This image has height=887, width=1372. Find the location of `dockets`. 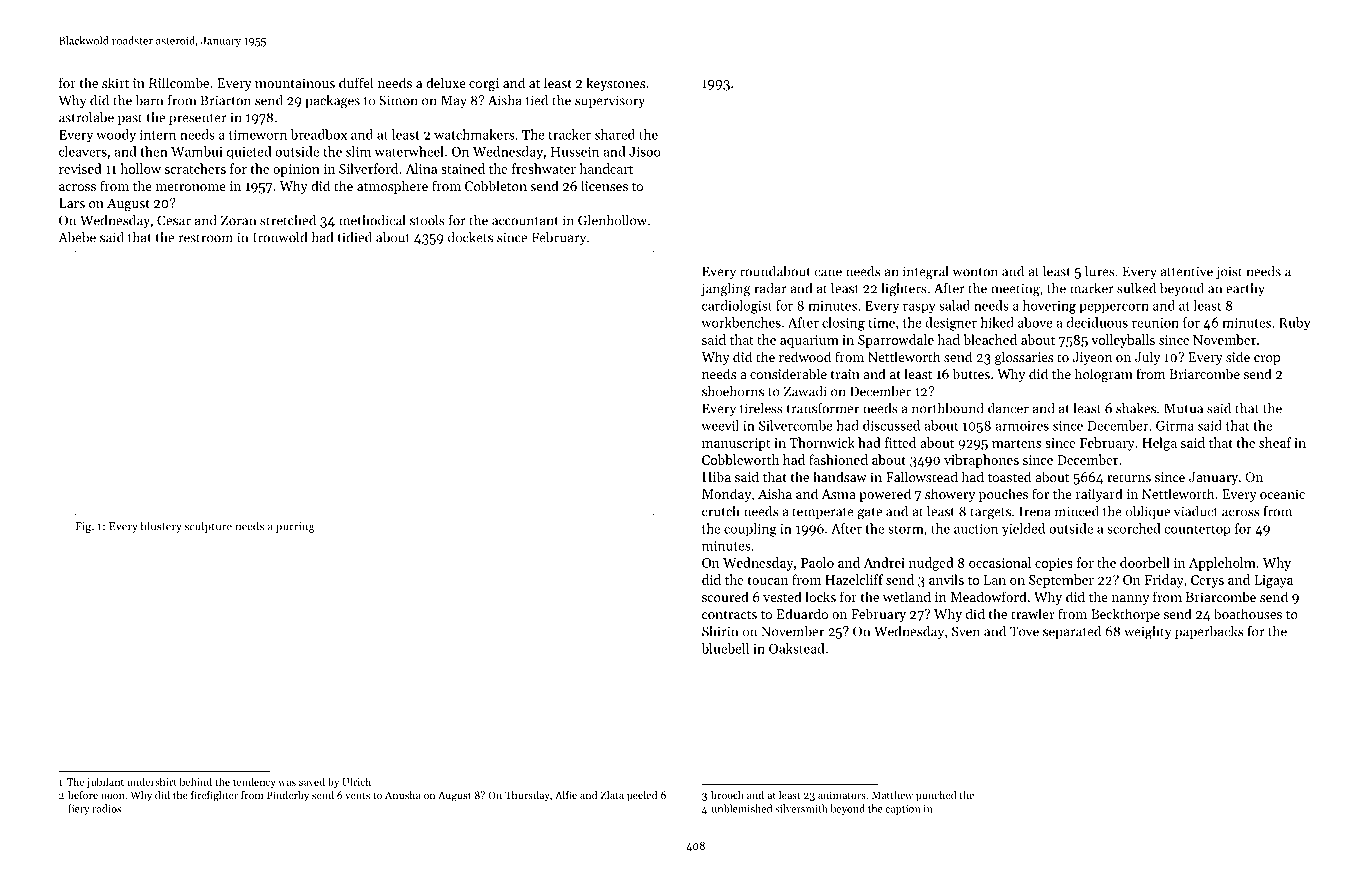

dockets is located at coordinates (470, 237).
